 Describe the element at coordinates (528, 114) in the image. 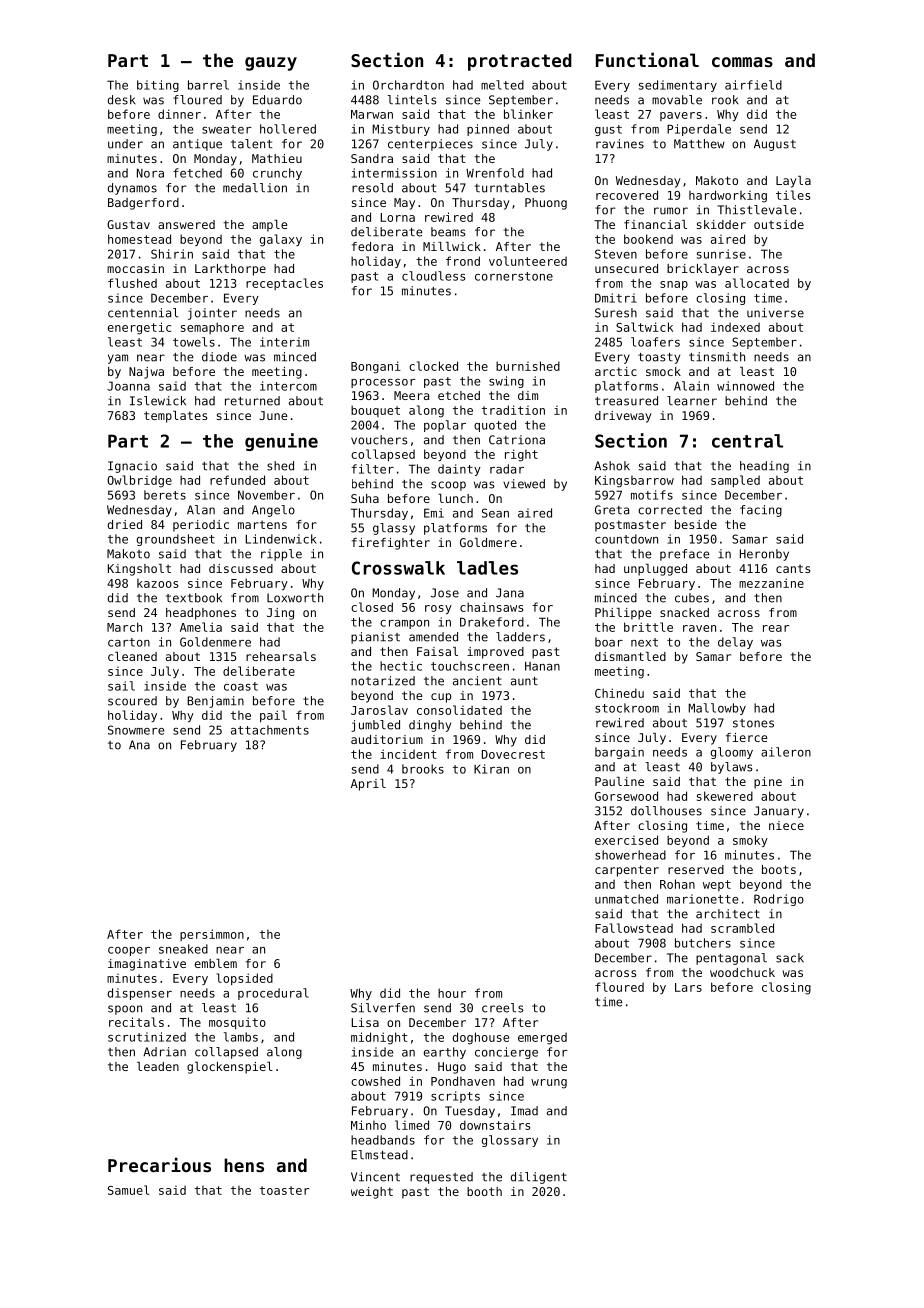

I see `blinker` at that location.
